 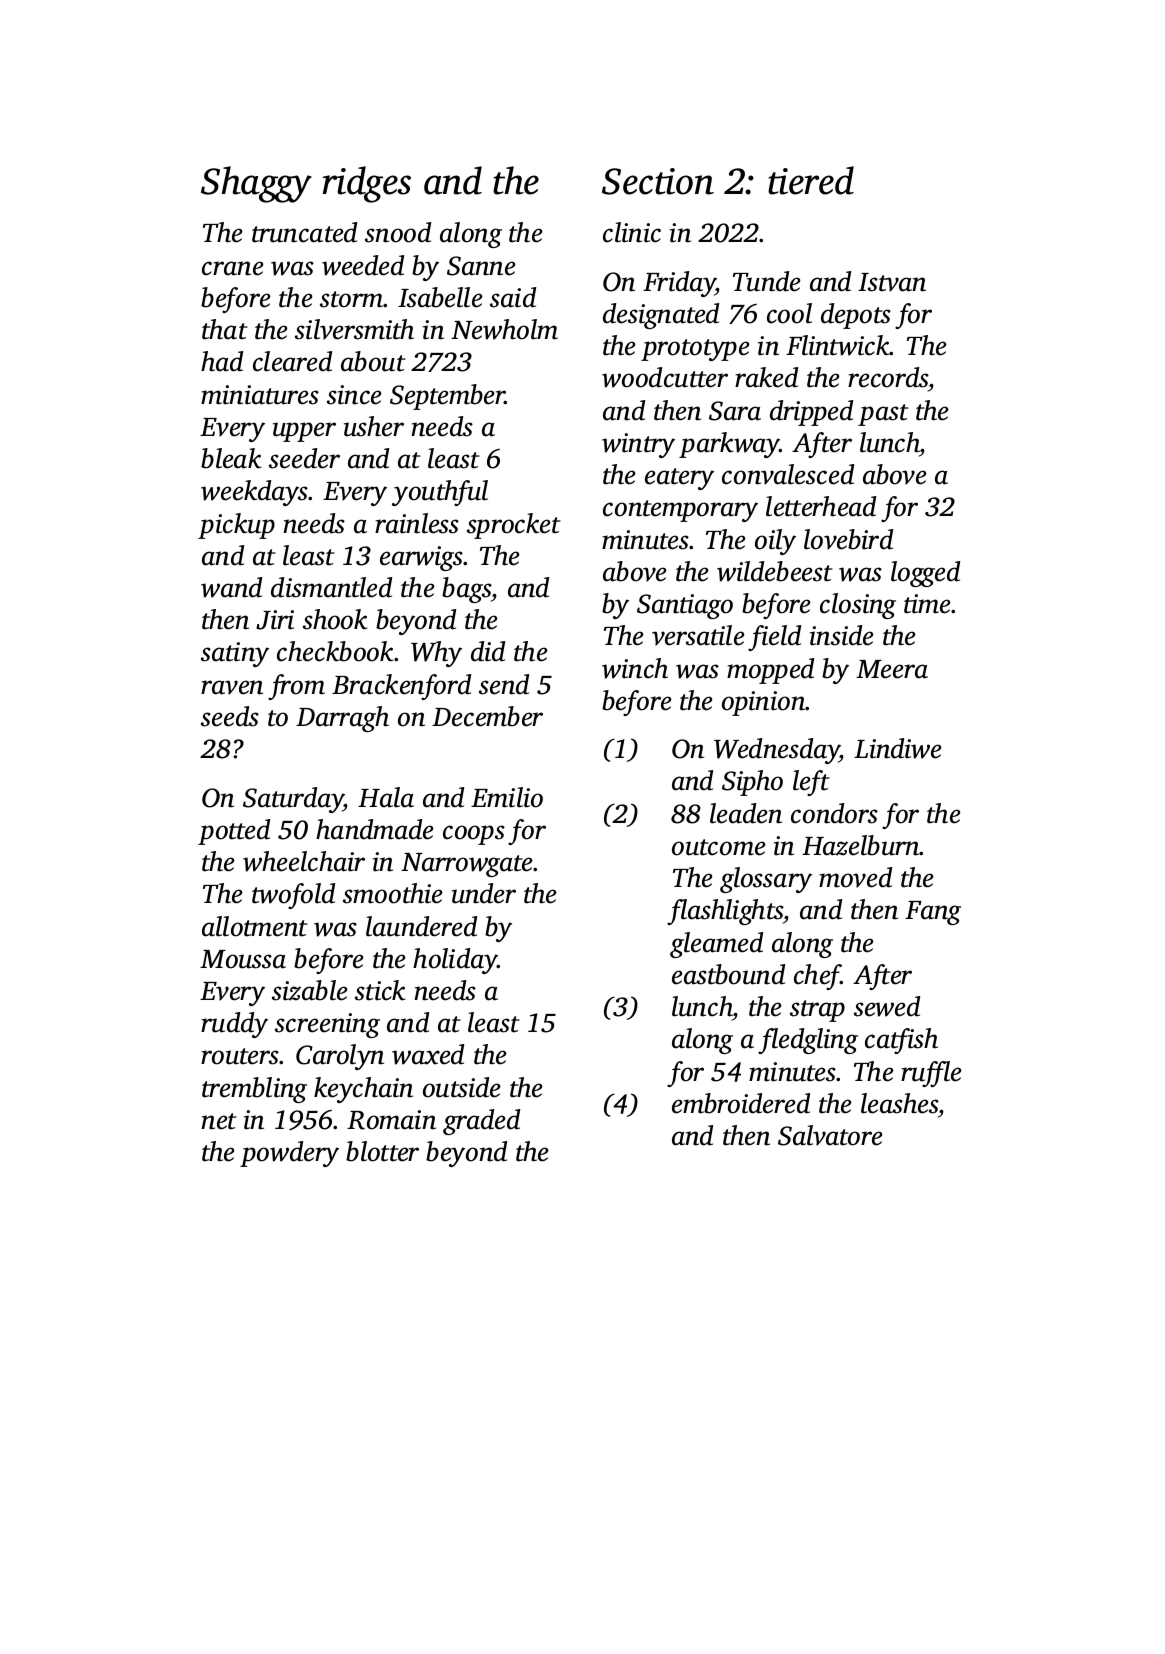 I want to click on Carolyn, so click(x=340, y=1057).
